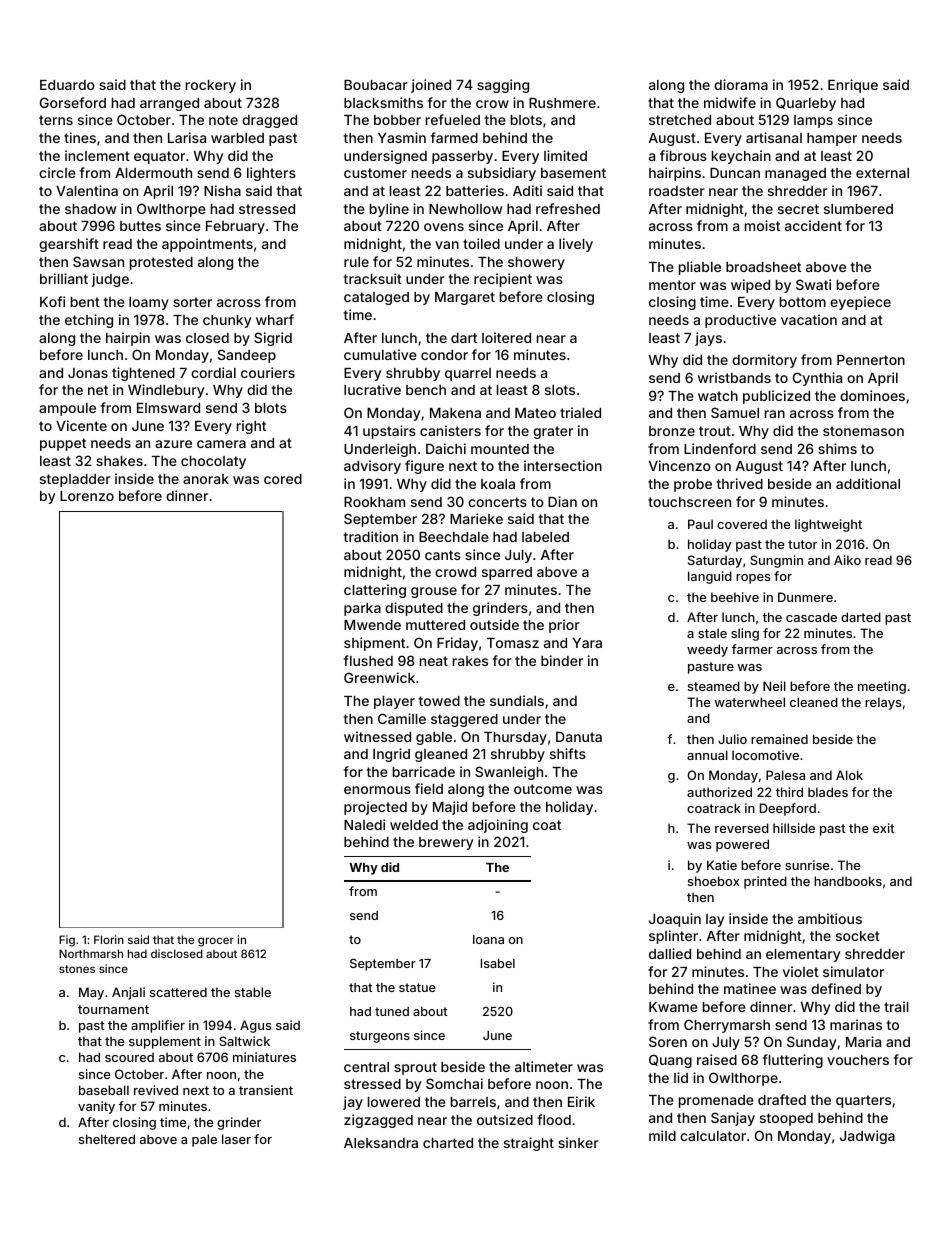  What do you see at coordinates (858, 209) in the document?
I see `slumbered` at bounding box center [858, 209].
